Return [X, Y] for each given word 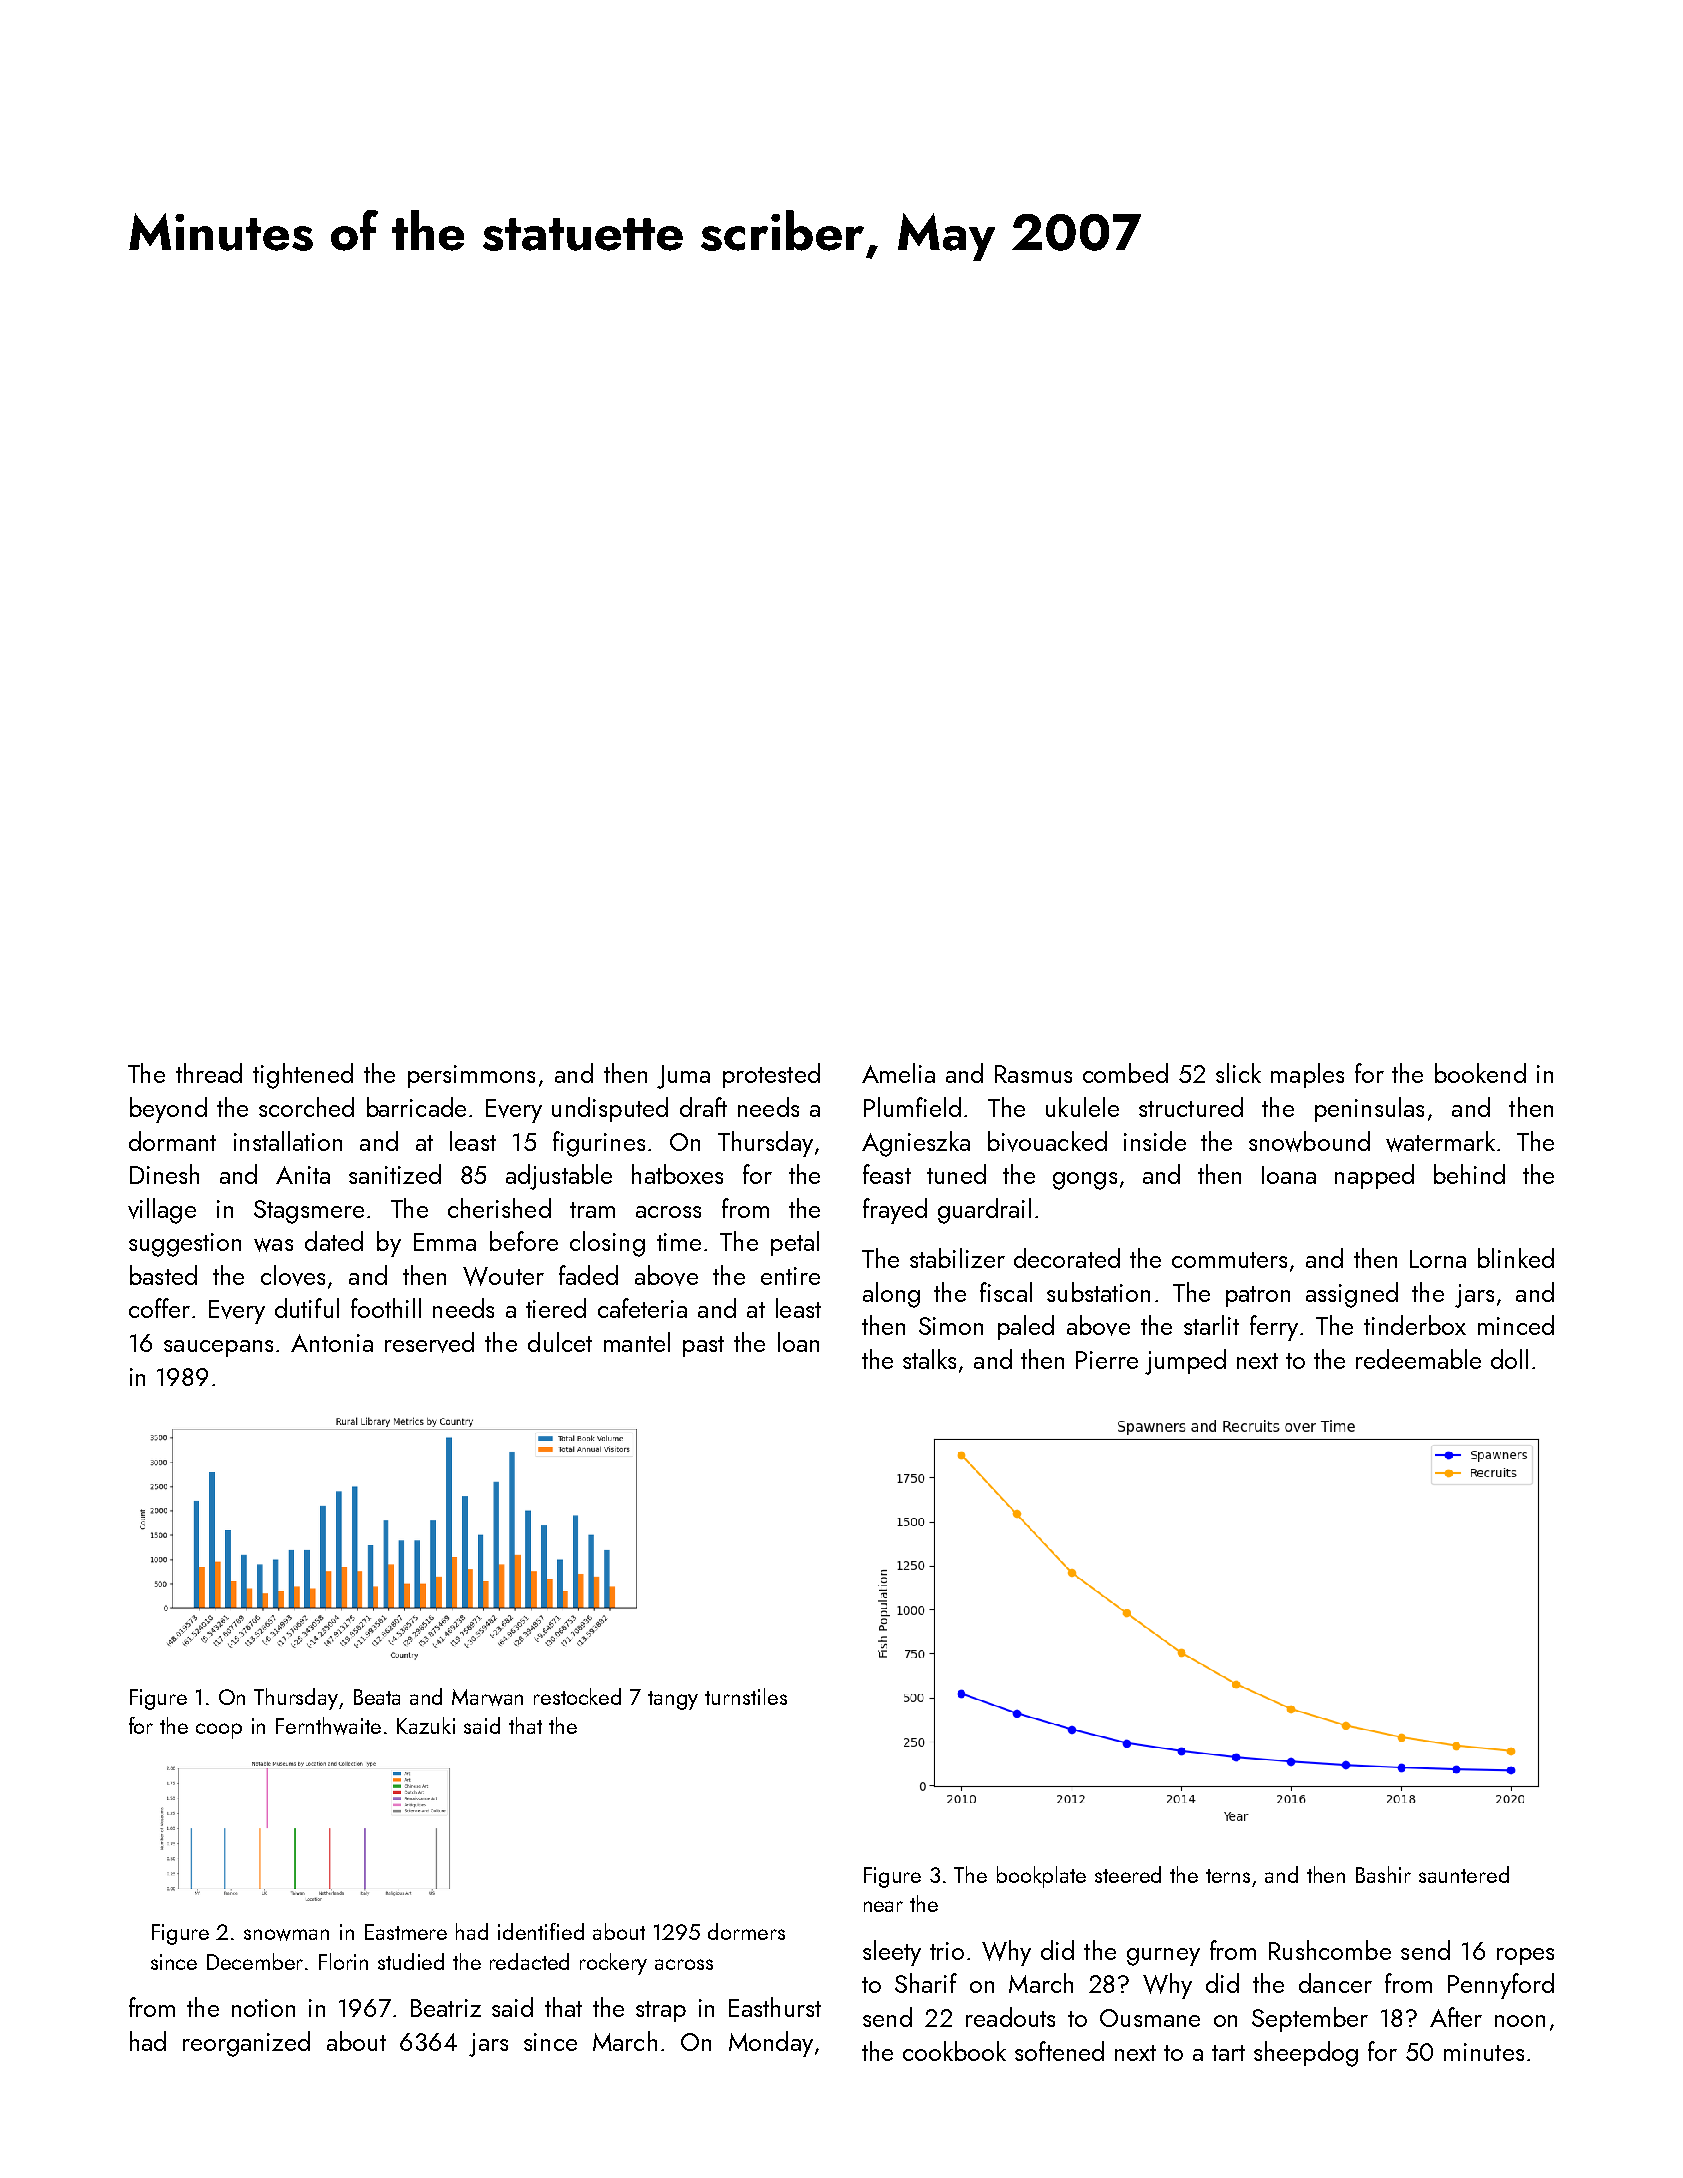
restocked [577, 1696]
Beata [377, 1697]
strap [661, 2011]
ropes [1525, 1956]
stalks [929, 1359]
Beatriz [446, 2008]
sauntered [1464, 1874]
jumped [1185, 1362]
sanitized [395, 1174]
